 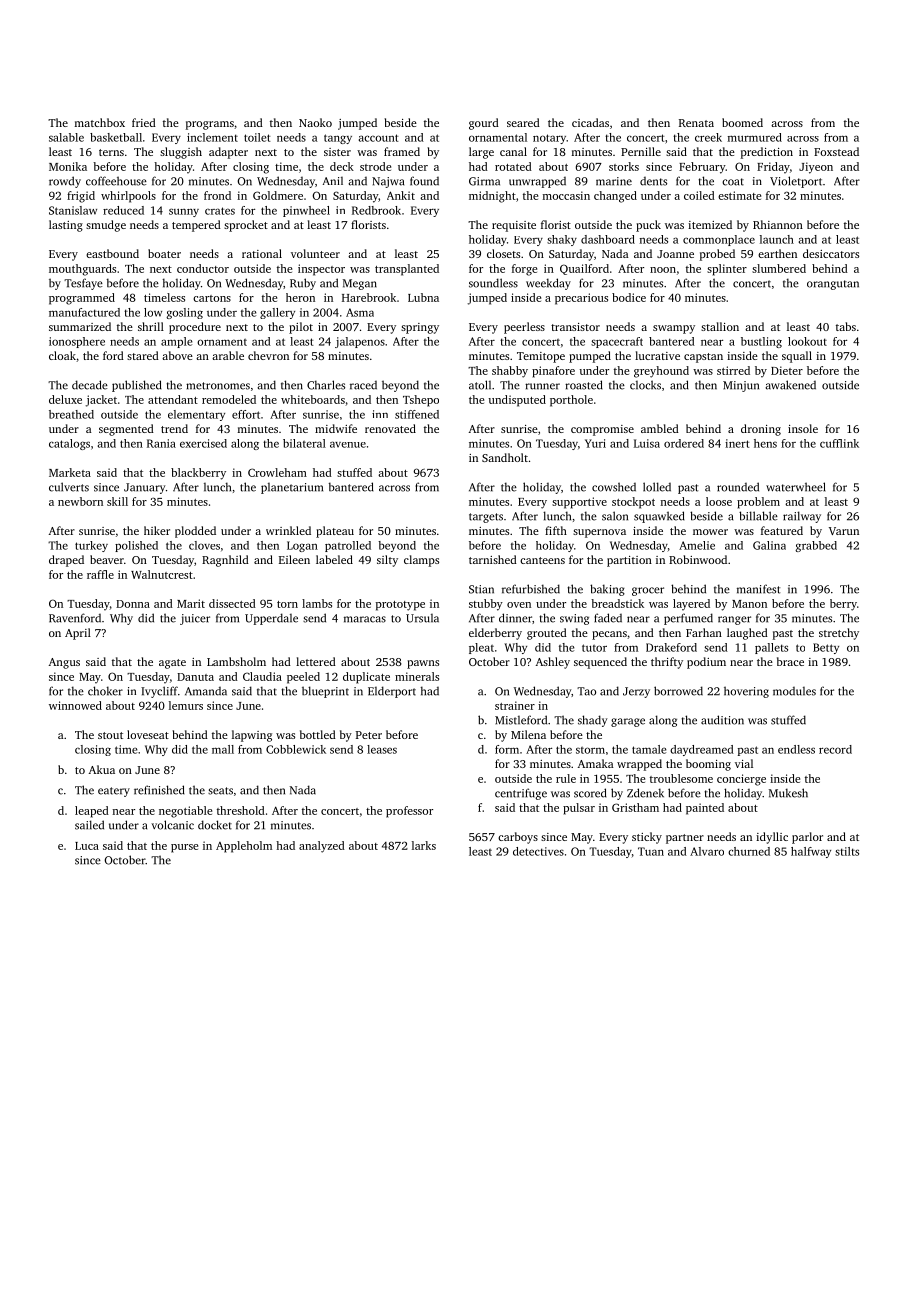 I want to click on Amanda, so click(x=206, y=691).
